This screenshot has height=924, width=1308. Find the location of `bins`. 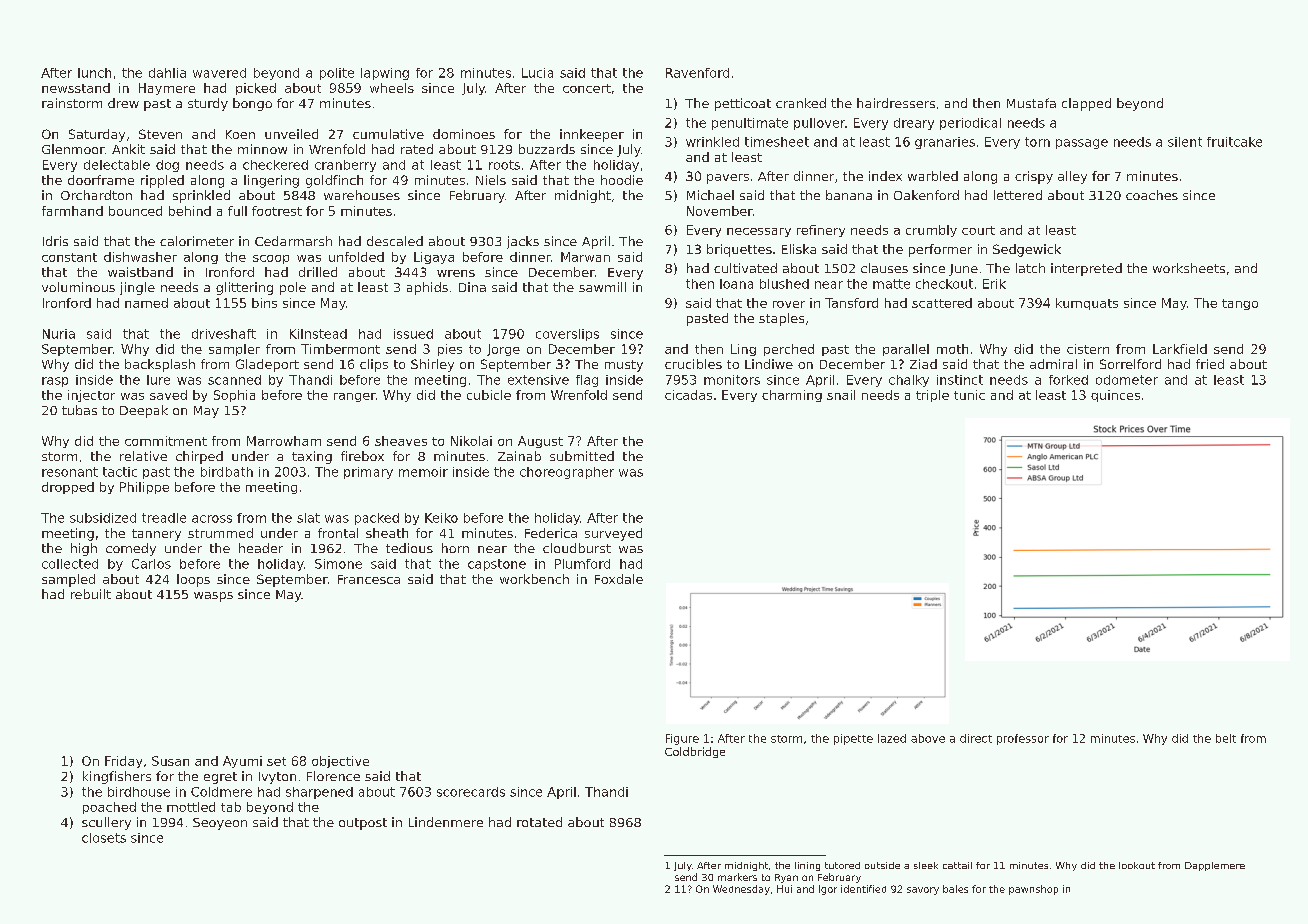

bins is located at coordinates (264, 303).
